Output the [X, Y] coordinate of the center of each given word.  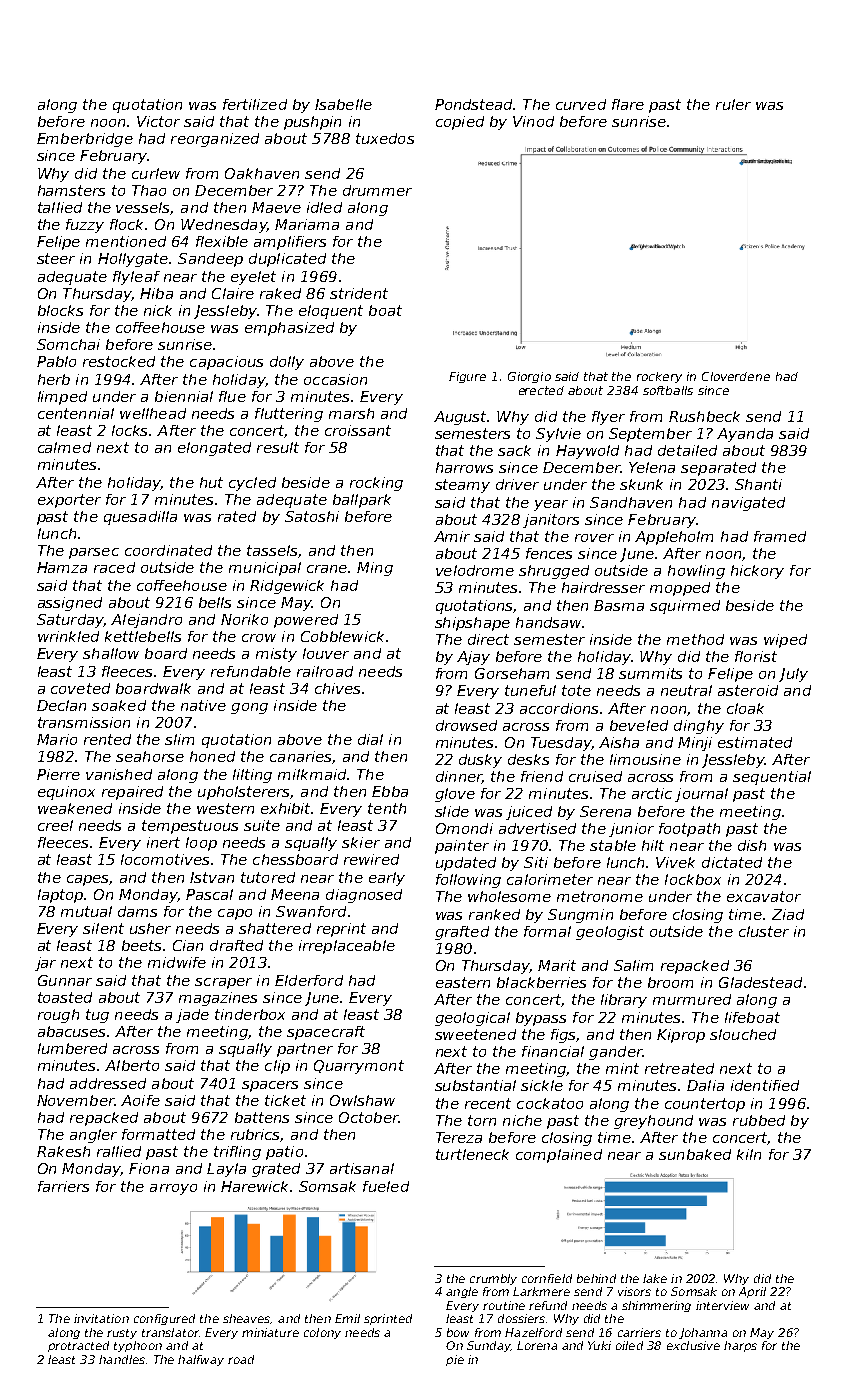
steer [56, 258]
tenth [387, 808]
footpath [689, 830]
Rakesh [63, 1151]
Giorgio [529, 377]
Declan [61, 705]
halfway [201, 1360]
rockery [659, 377]
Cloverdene [736, 376]
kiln [749, 1154]
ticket [285, 1100]
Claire [233, 293]
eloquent [331, 312]
